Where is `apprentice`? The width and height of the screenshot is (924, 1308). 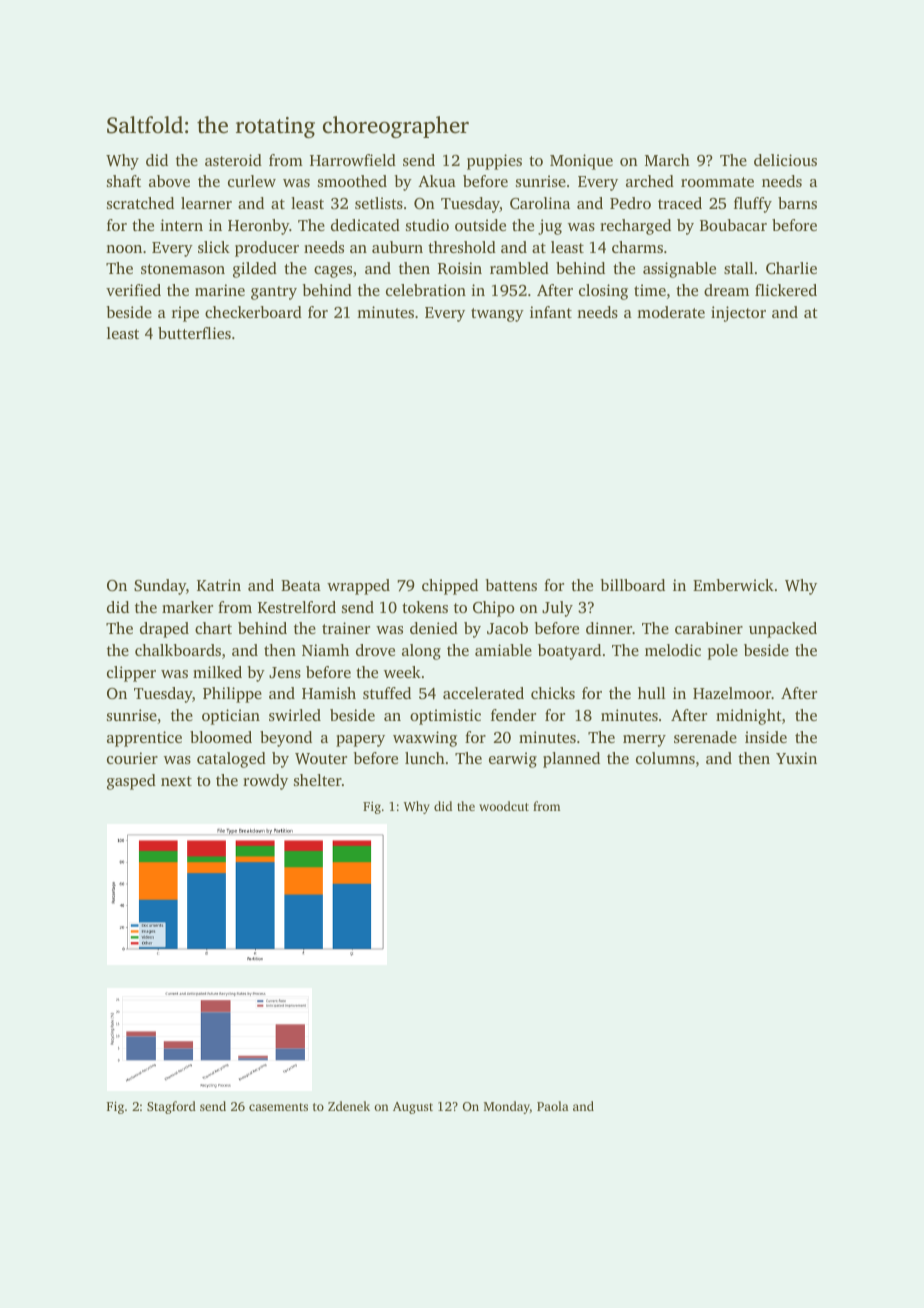 apprentice is located at coordinates (144, 739).
